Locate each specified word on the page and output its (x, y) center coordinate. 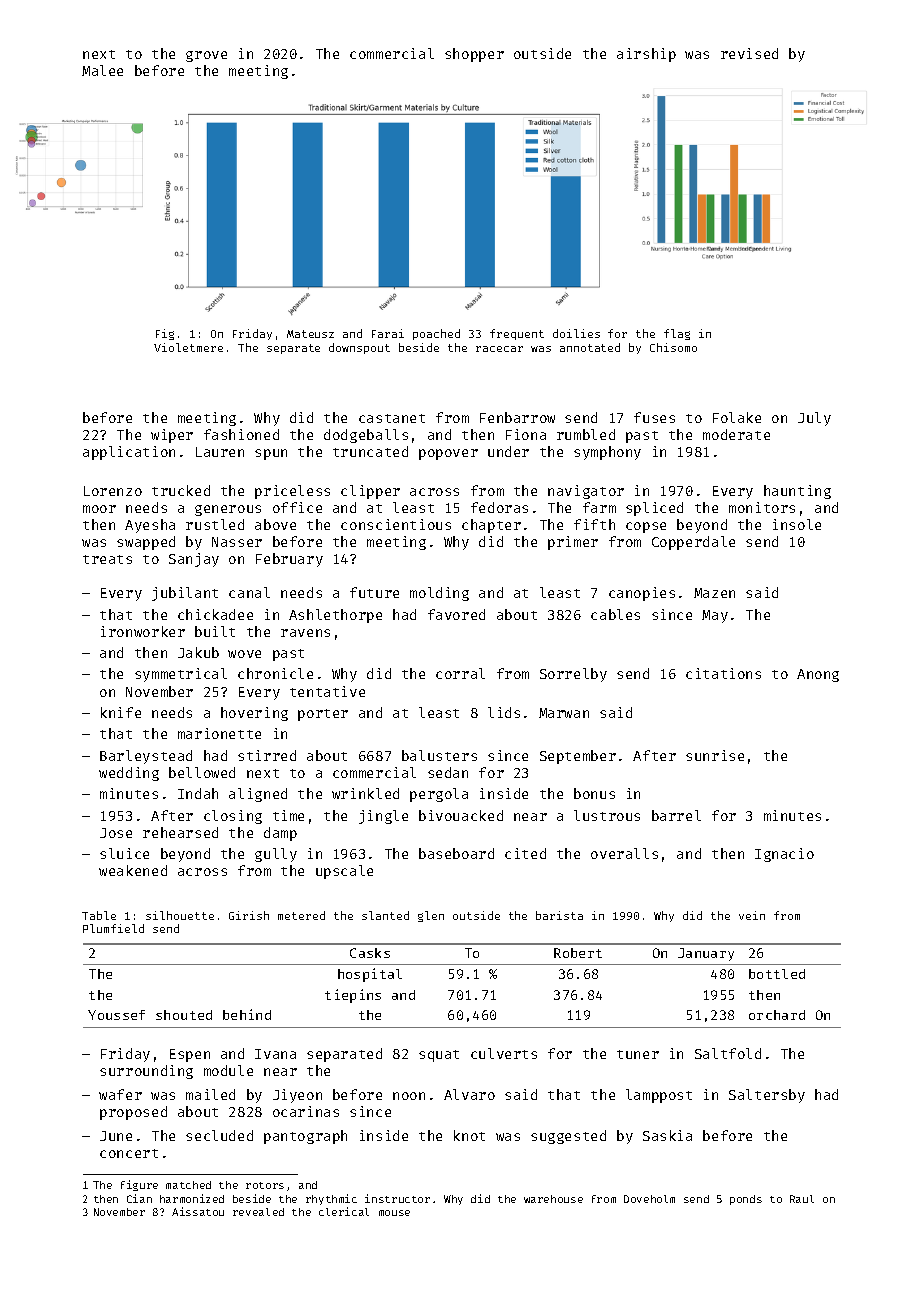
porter (323, 715)
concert (129, 1153)
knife (121, 712)
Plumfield (113, 928)
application (129, 453)
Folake (737, 417)
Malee (102, 70)
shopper (474, 55)
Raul (802, 1199)
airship (646, 55)
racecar (499, 349)
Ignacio (784, 855)
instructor (397, 1198)
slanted (385, 915)
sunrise (715, 755)
